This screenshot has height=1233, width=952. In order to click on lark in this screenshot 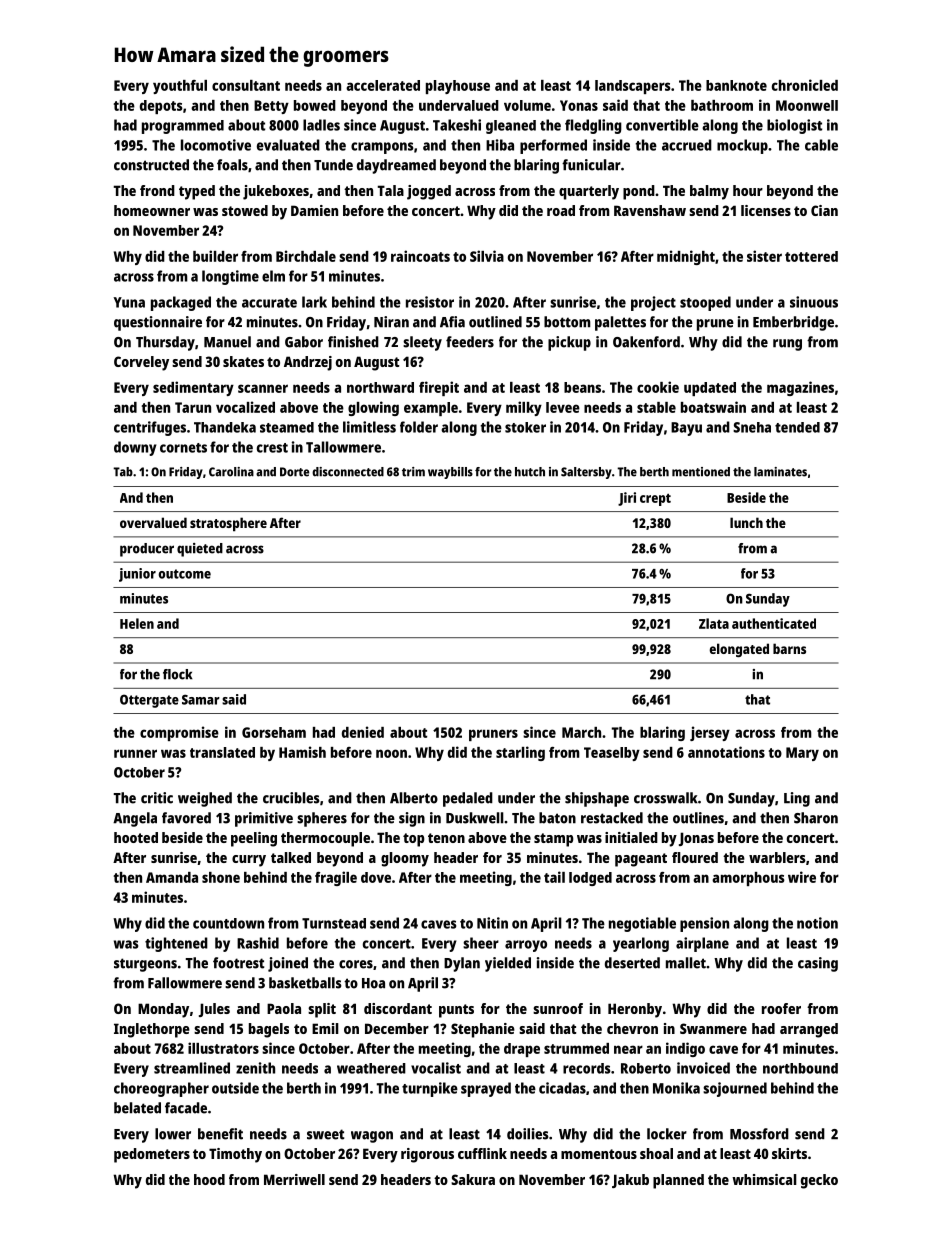, I will do `click(314, 302)`.
